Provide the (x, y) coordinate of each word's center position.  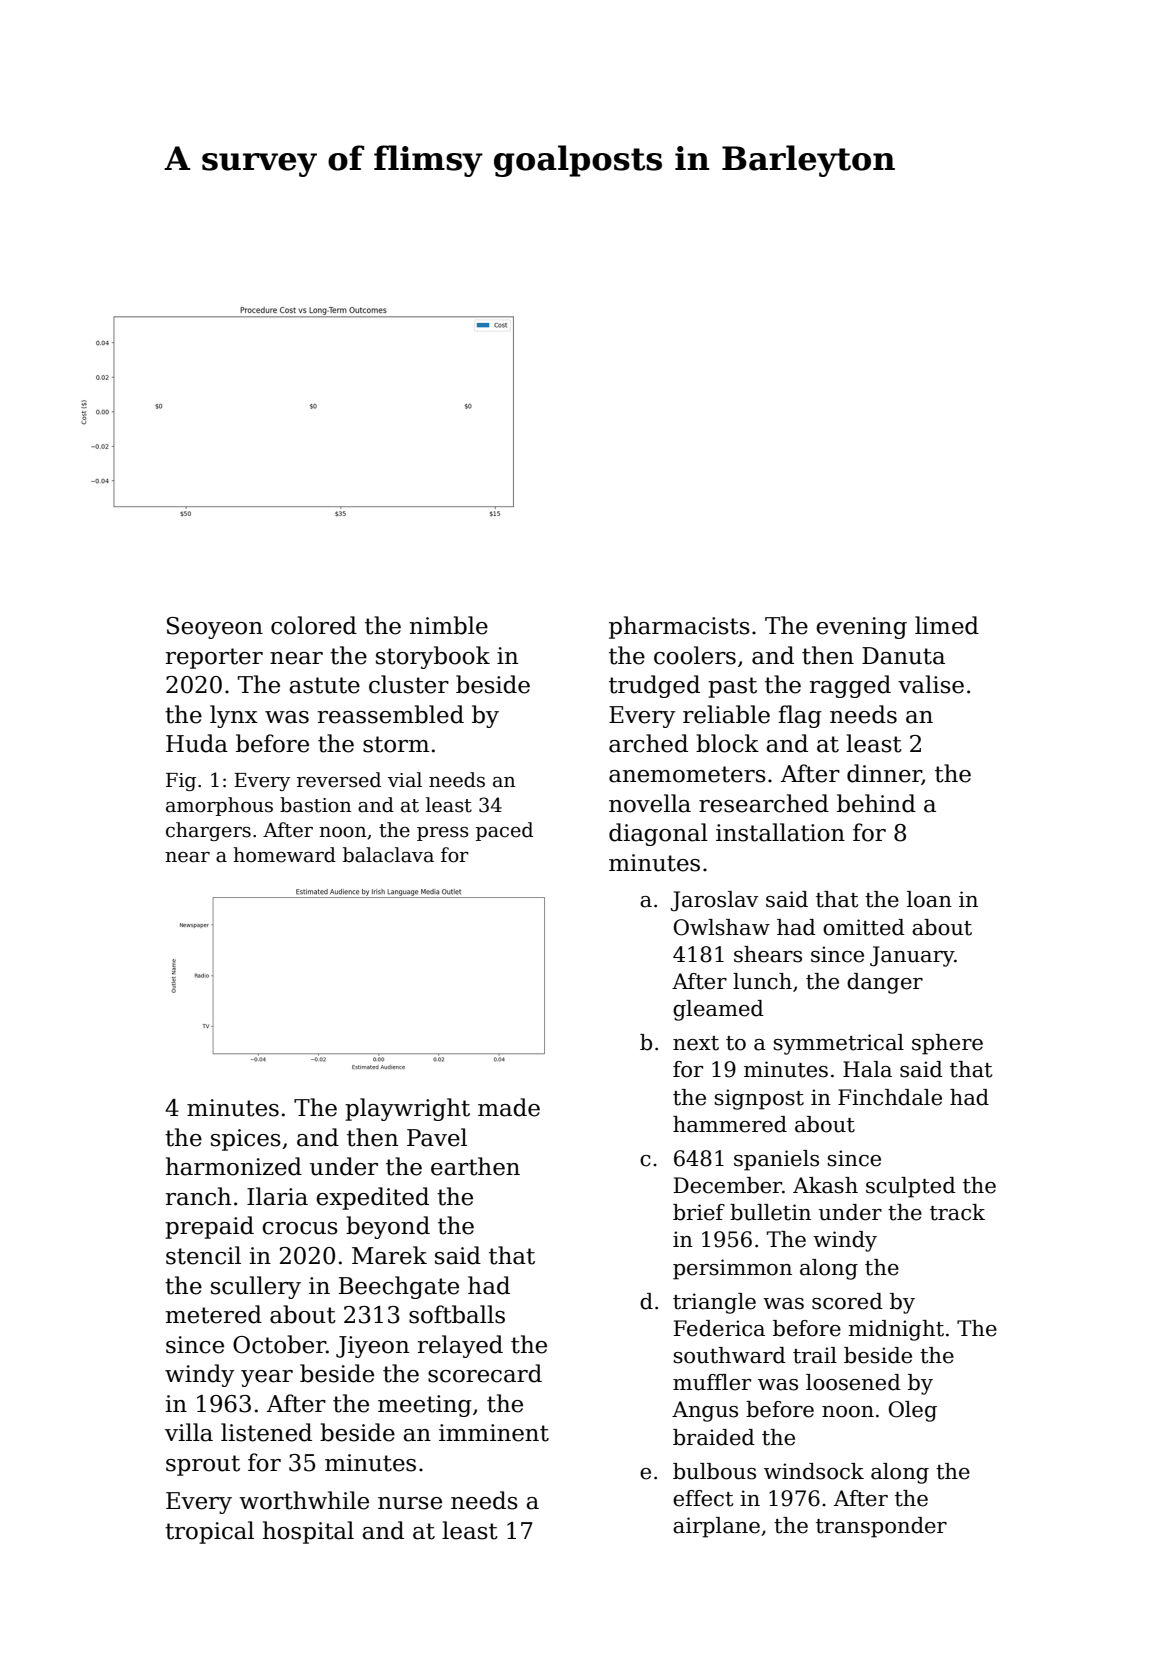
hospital (308, 1532)
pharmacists (679, 627)
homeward (284, 855)
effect (703, 1498)
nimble (449, 625)
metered (214, 1314)
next (696, 1043)
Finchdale (890, 1097)
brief (699, 1212)
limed (947, 625)
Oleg (913, 1411)
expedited (372, 1198)
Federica (719, 1328)
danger (885, 983)
